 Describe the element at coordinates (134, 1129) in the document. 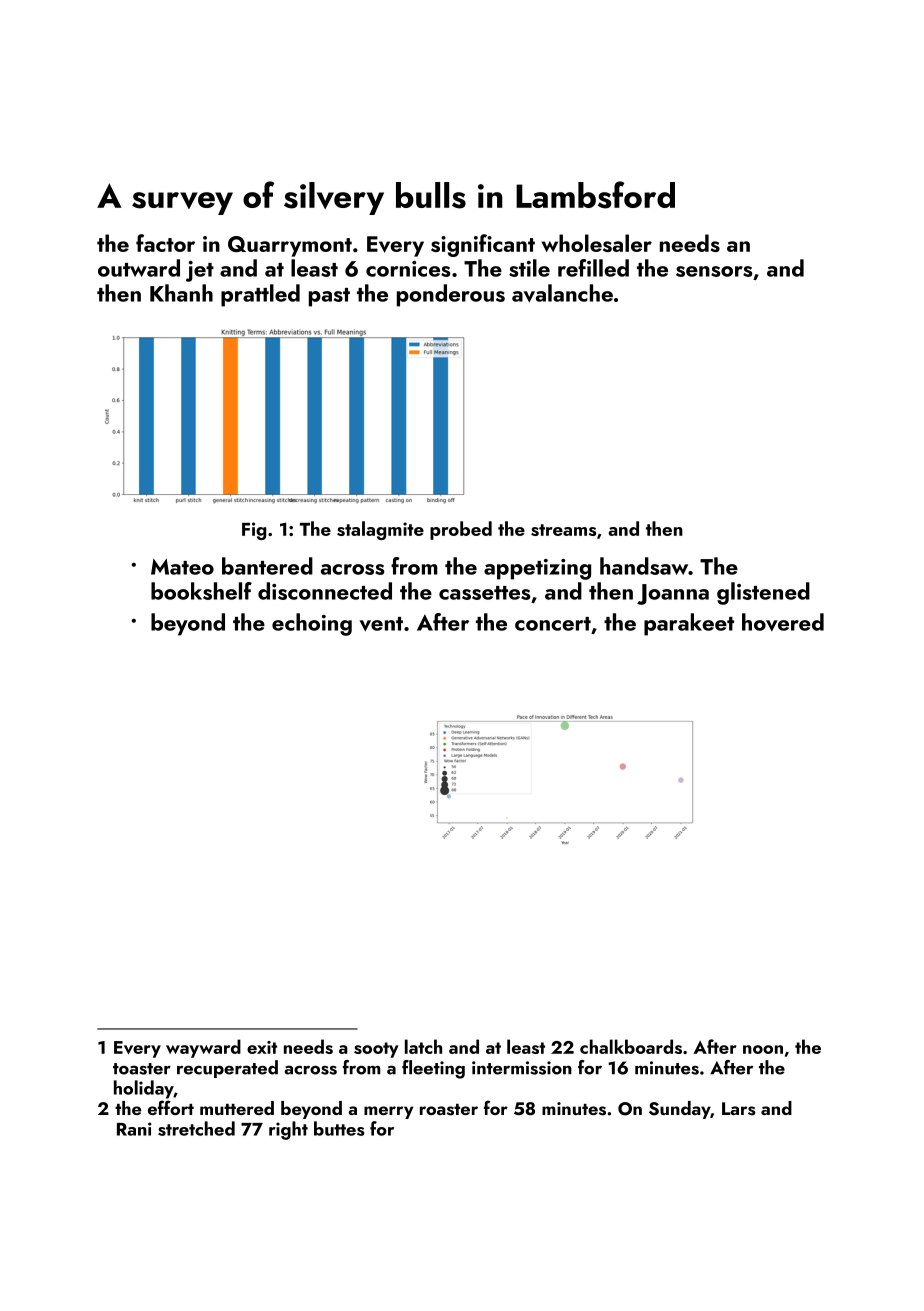

I see `Rani` at that location.
